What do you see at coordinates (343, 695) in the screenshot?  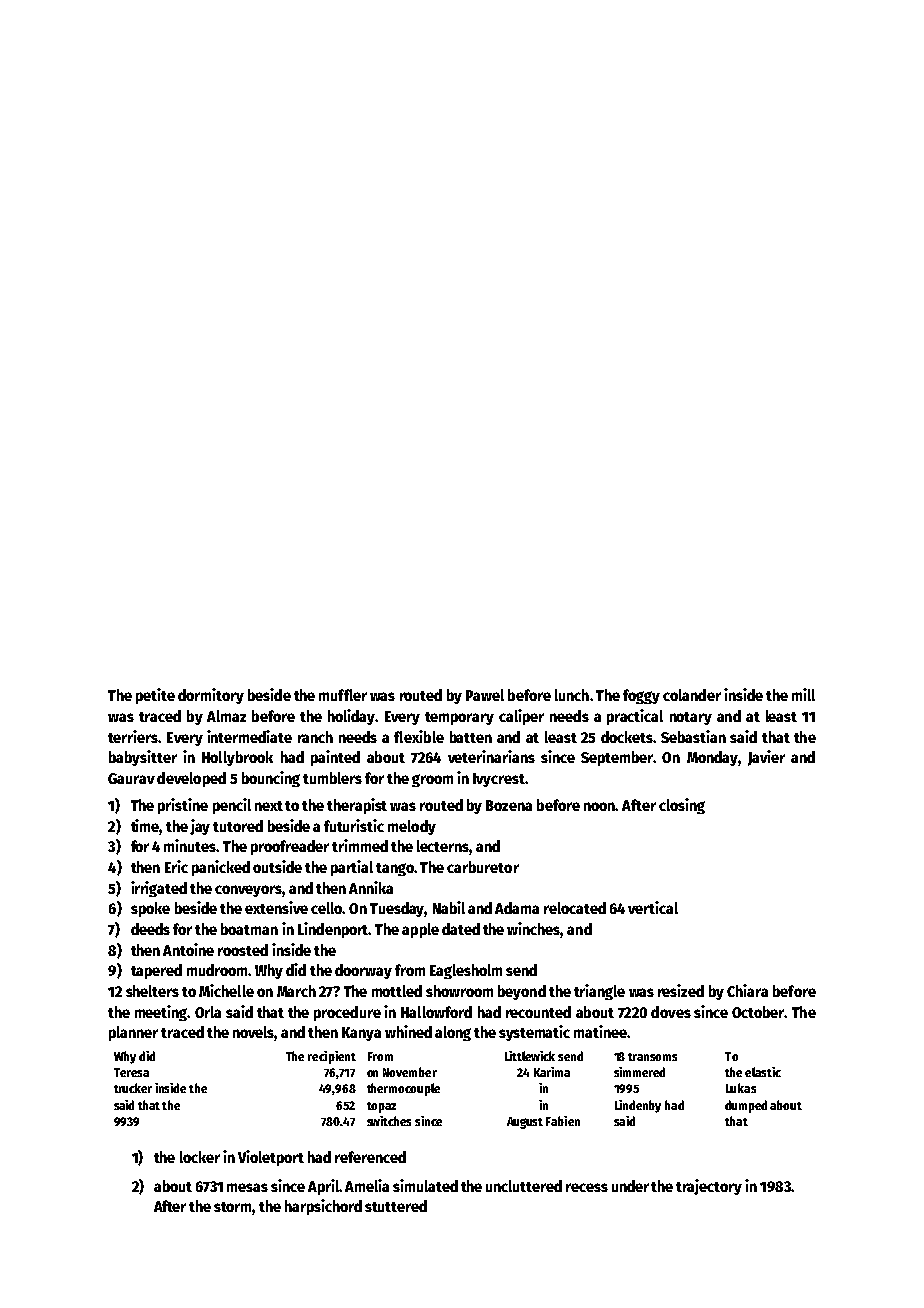 I see `muffler` at bounding box center [343, 695].
